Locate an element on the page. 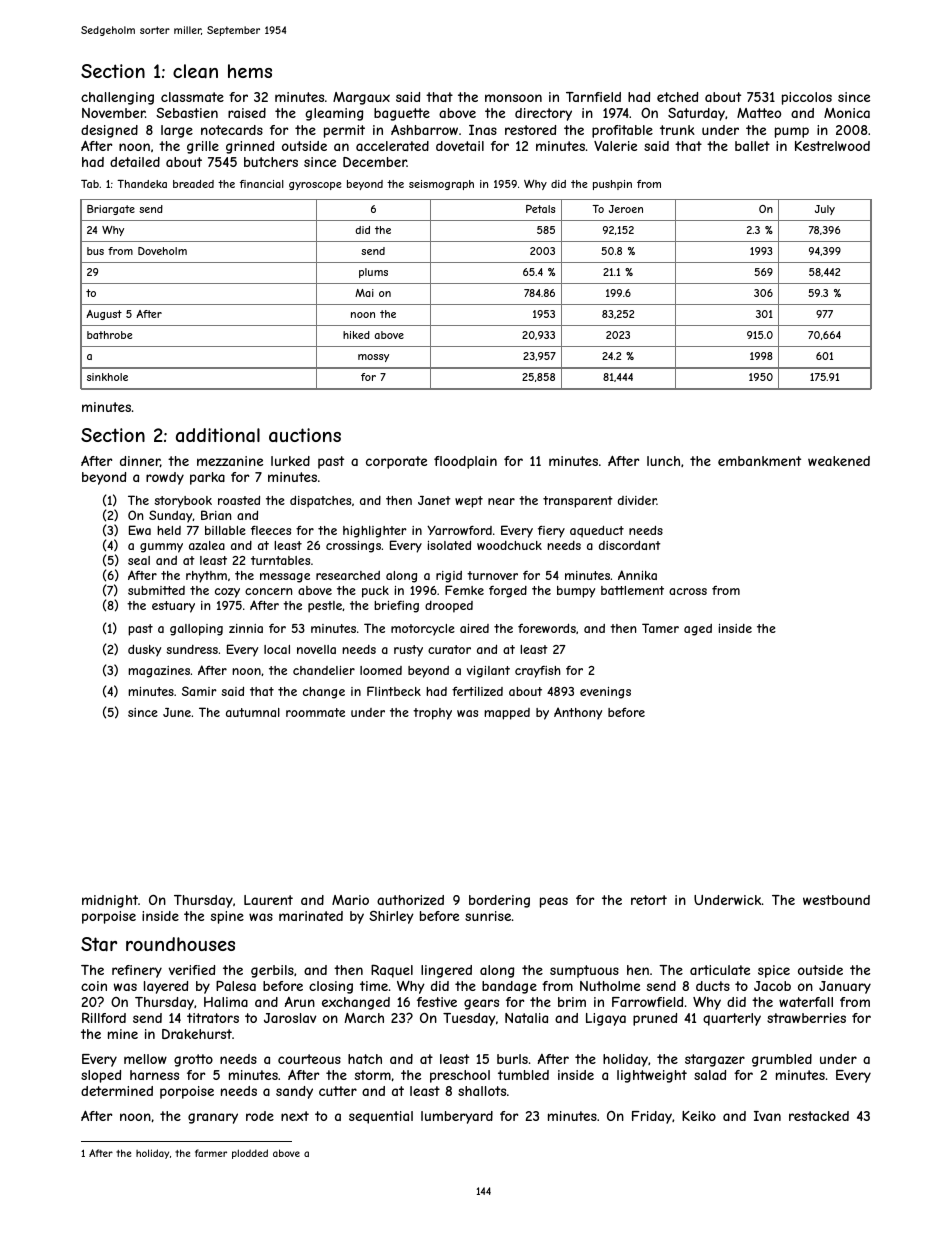 The height and width of the page is (1233, 952). farmer is located at coordinates (211, 1153).
